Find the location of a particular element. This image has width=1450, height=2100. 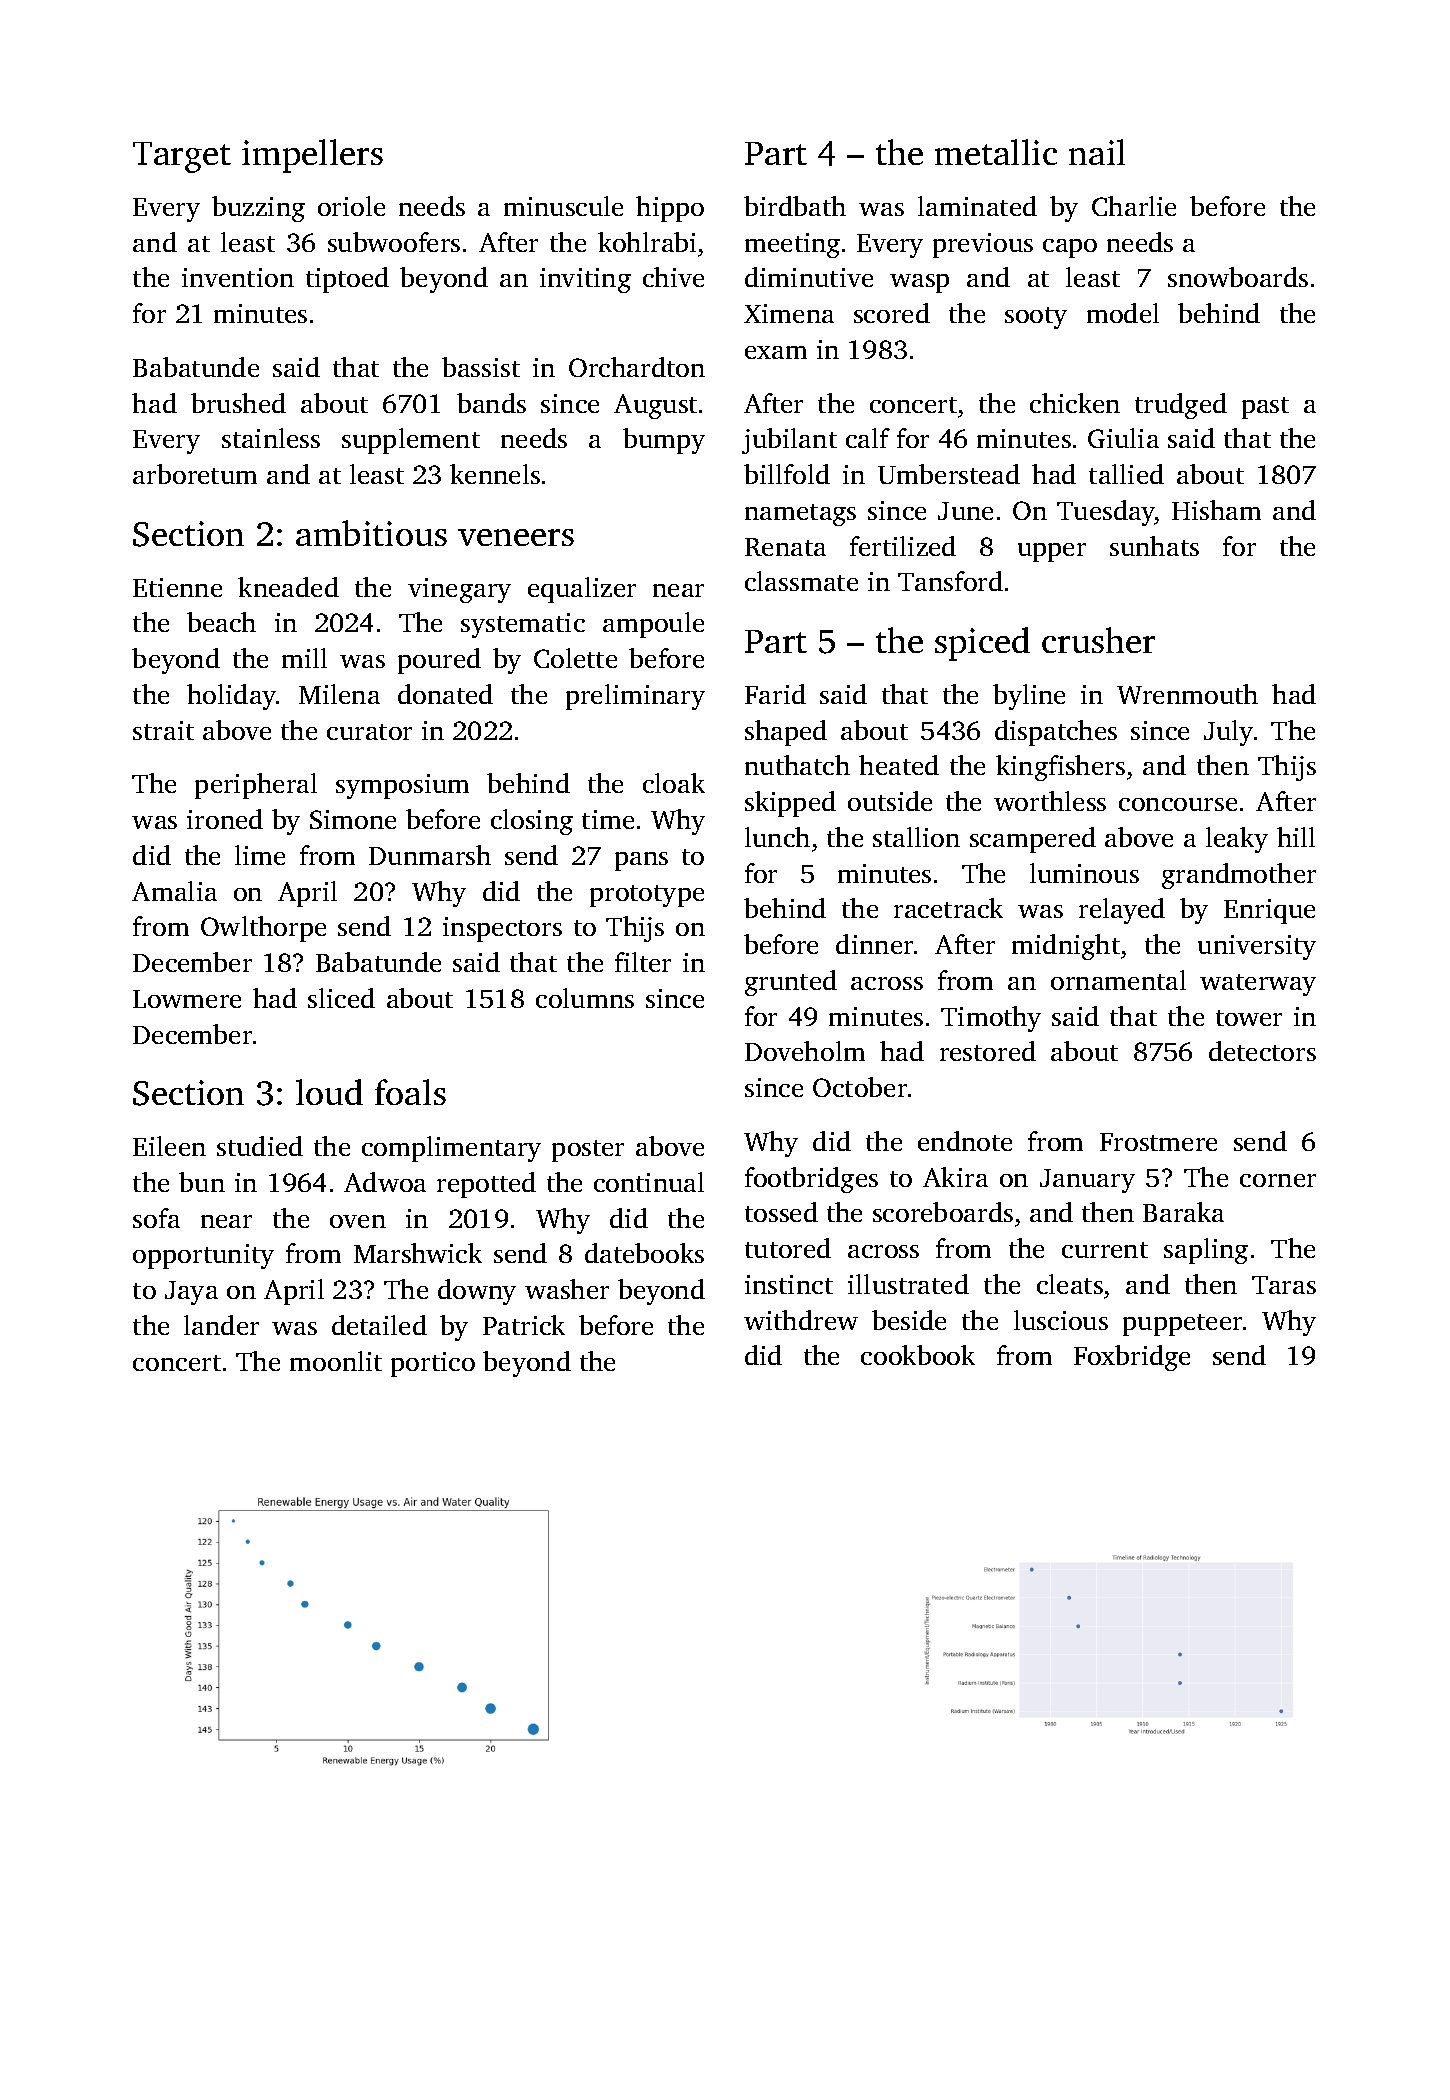

inviting is located at coordinates (585, 280).
